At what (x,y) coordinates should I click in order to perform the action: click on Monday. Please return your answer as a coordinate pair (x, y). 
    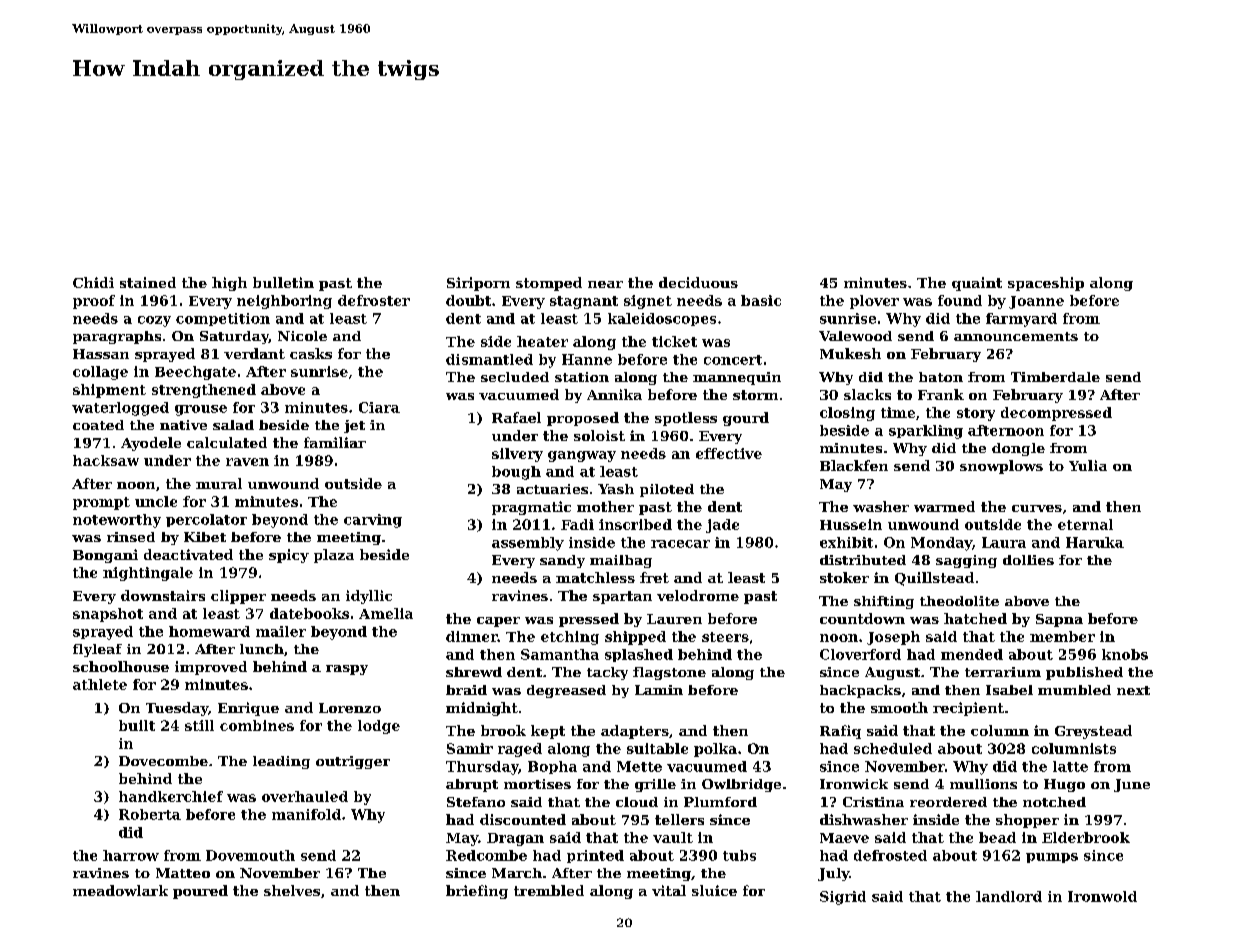
    Looking at the image, I should click on (941, 544).
